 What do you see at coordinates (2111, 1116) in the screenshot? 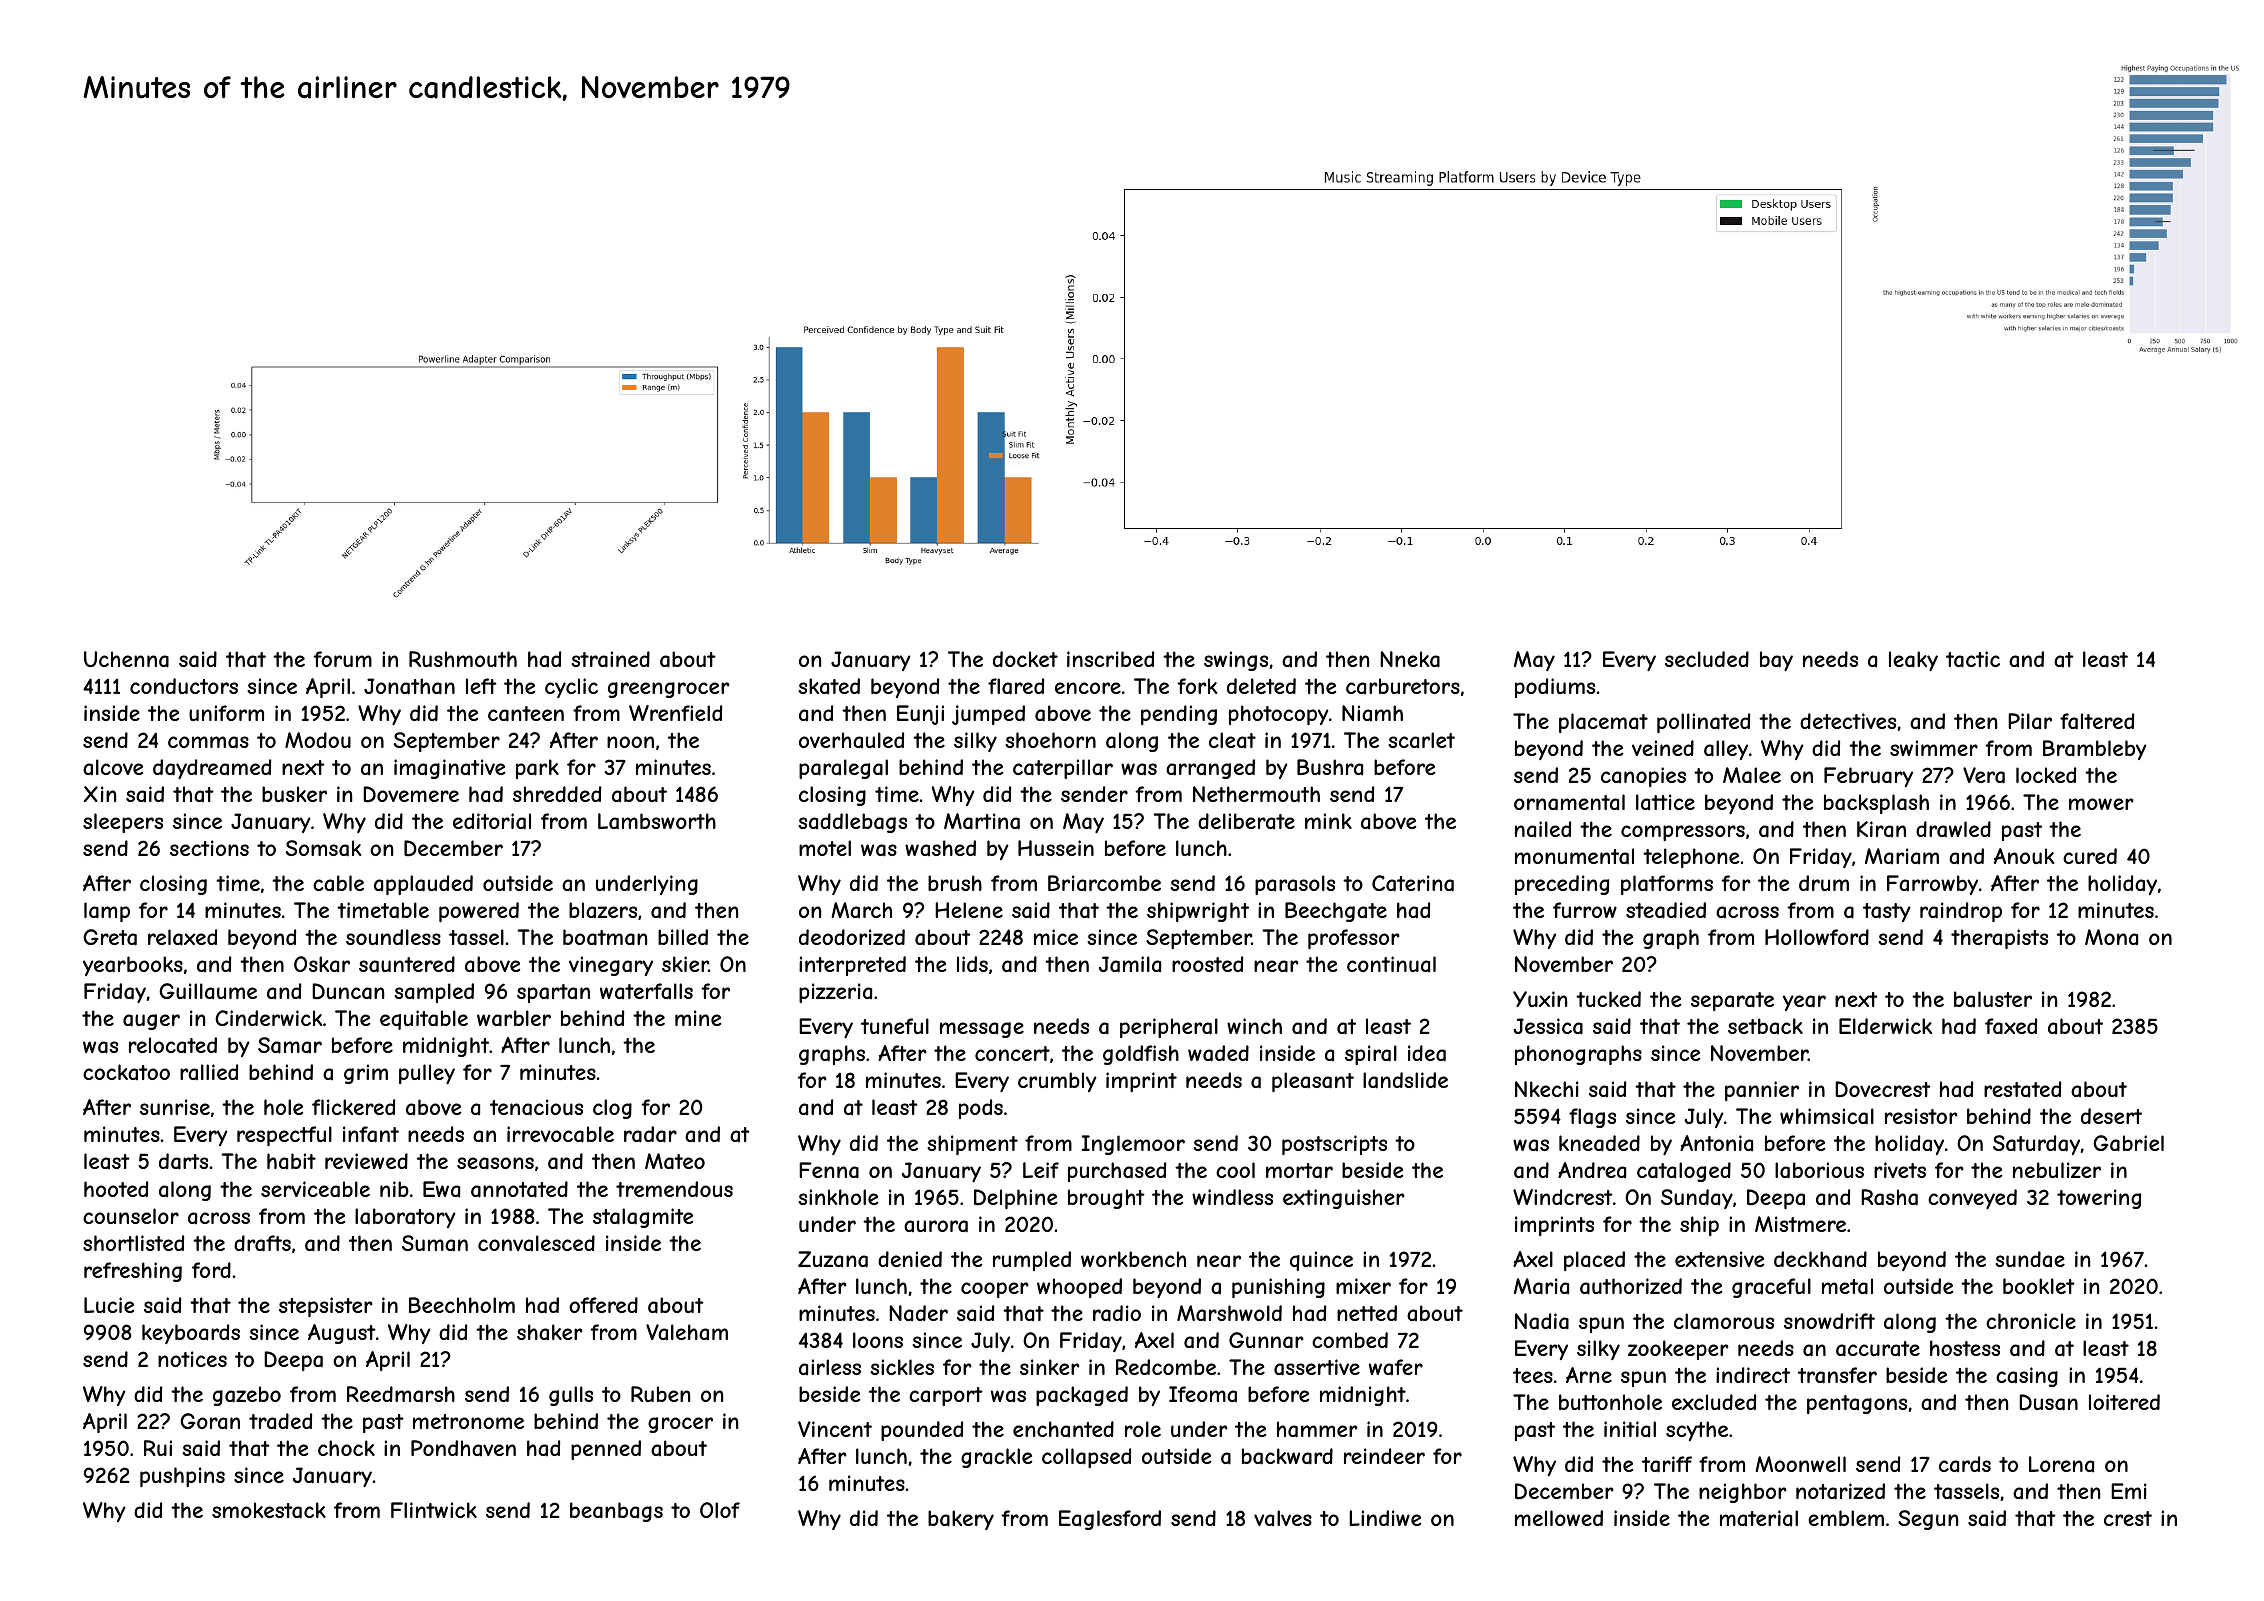
I see `desert` at bounding box center [2111, 1116].
